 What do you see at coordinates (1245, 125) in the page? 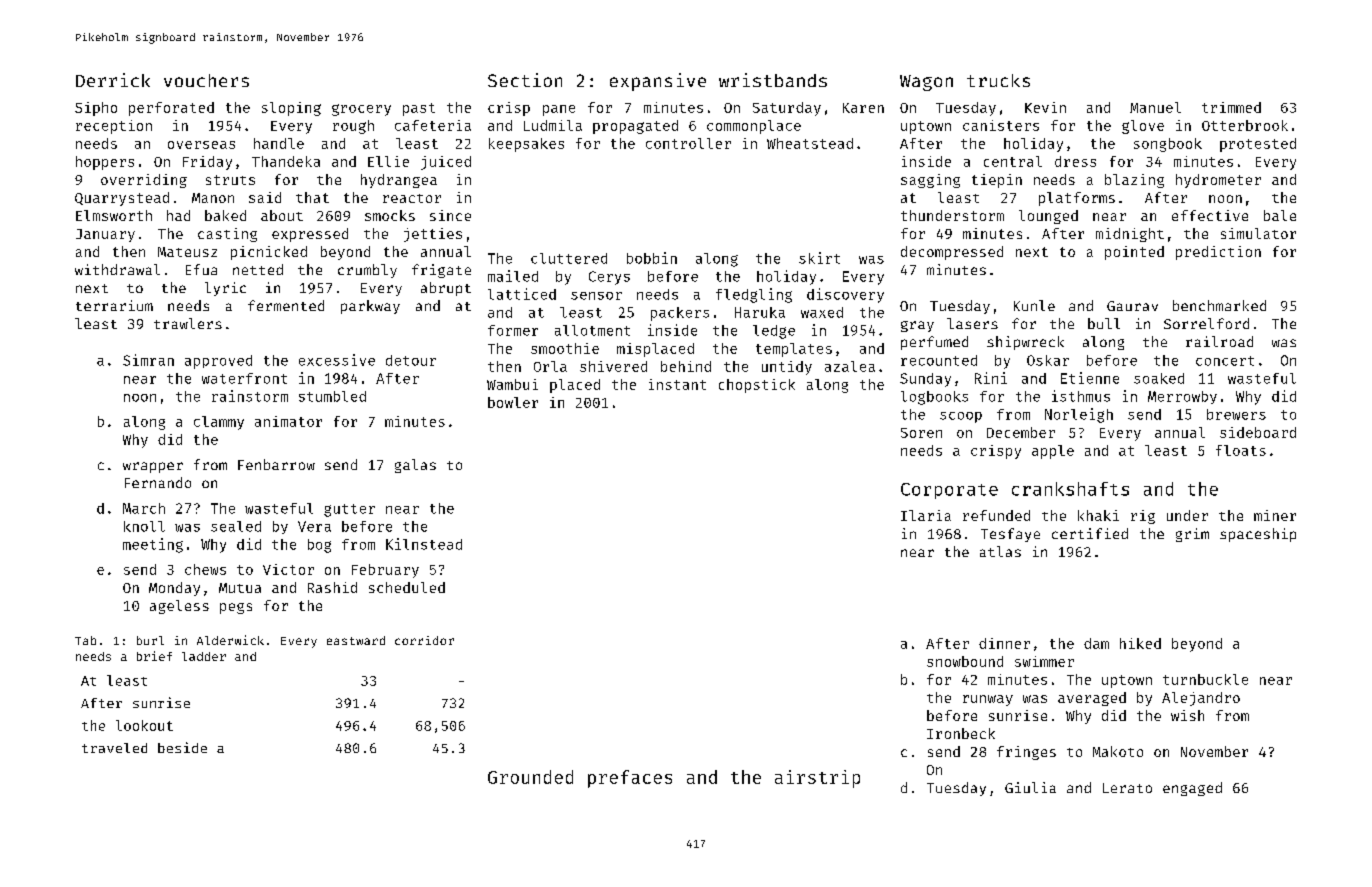
I see `Otterbrook` at bounding box center [1245, 125].
